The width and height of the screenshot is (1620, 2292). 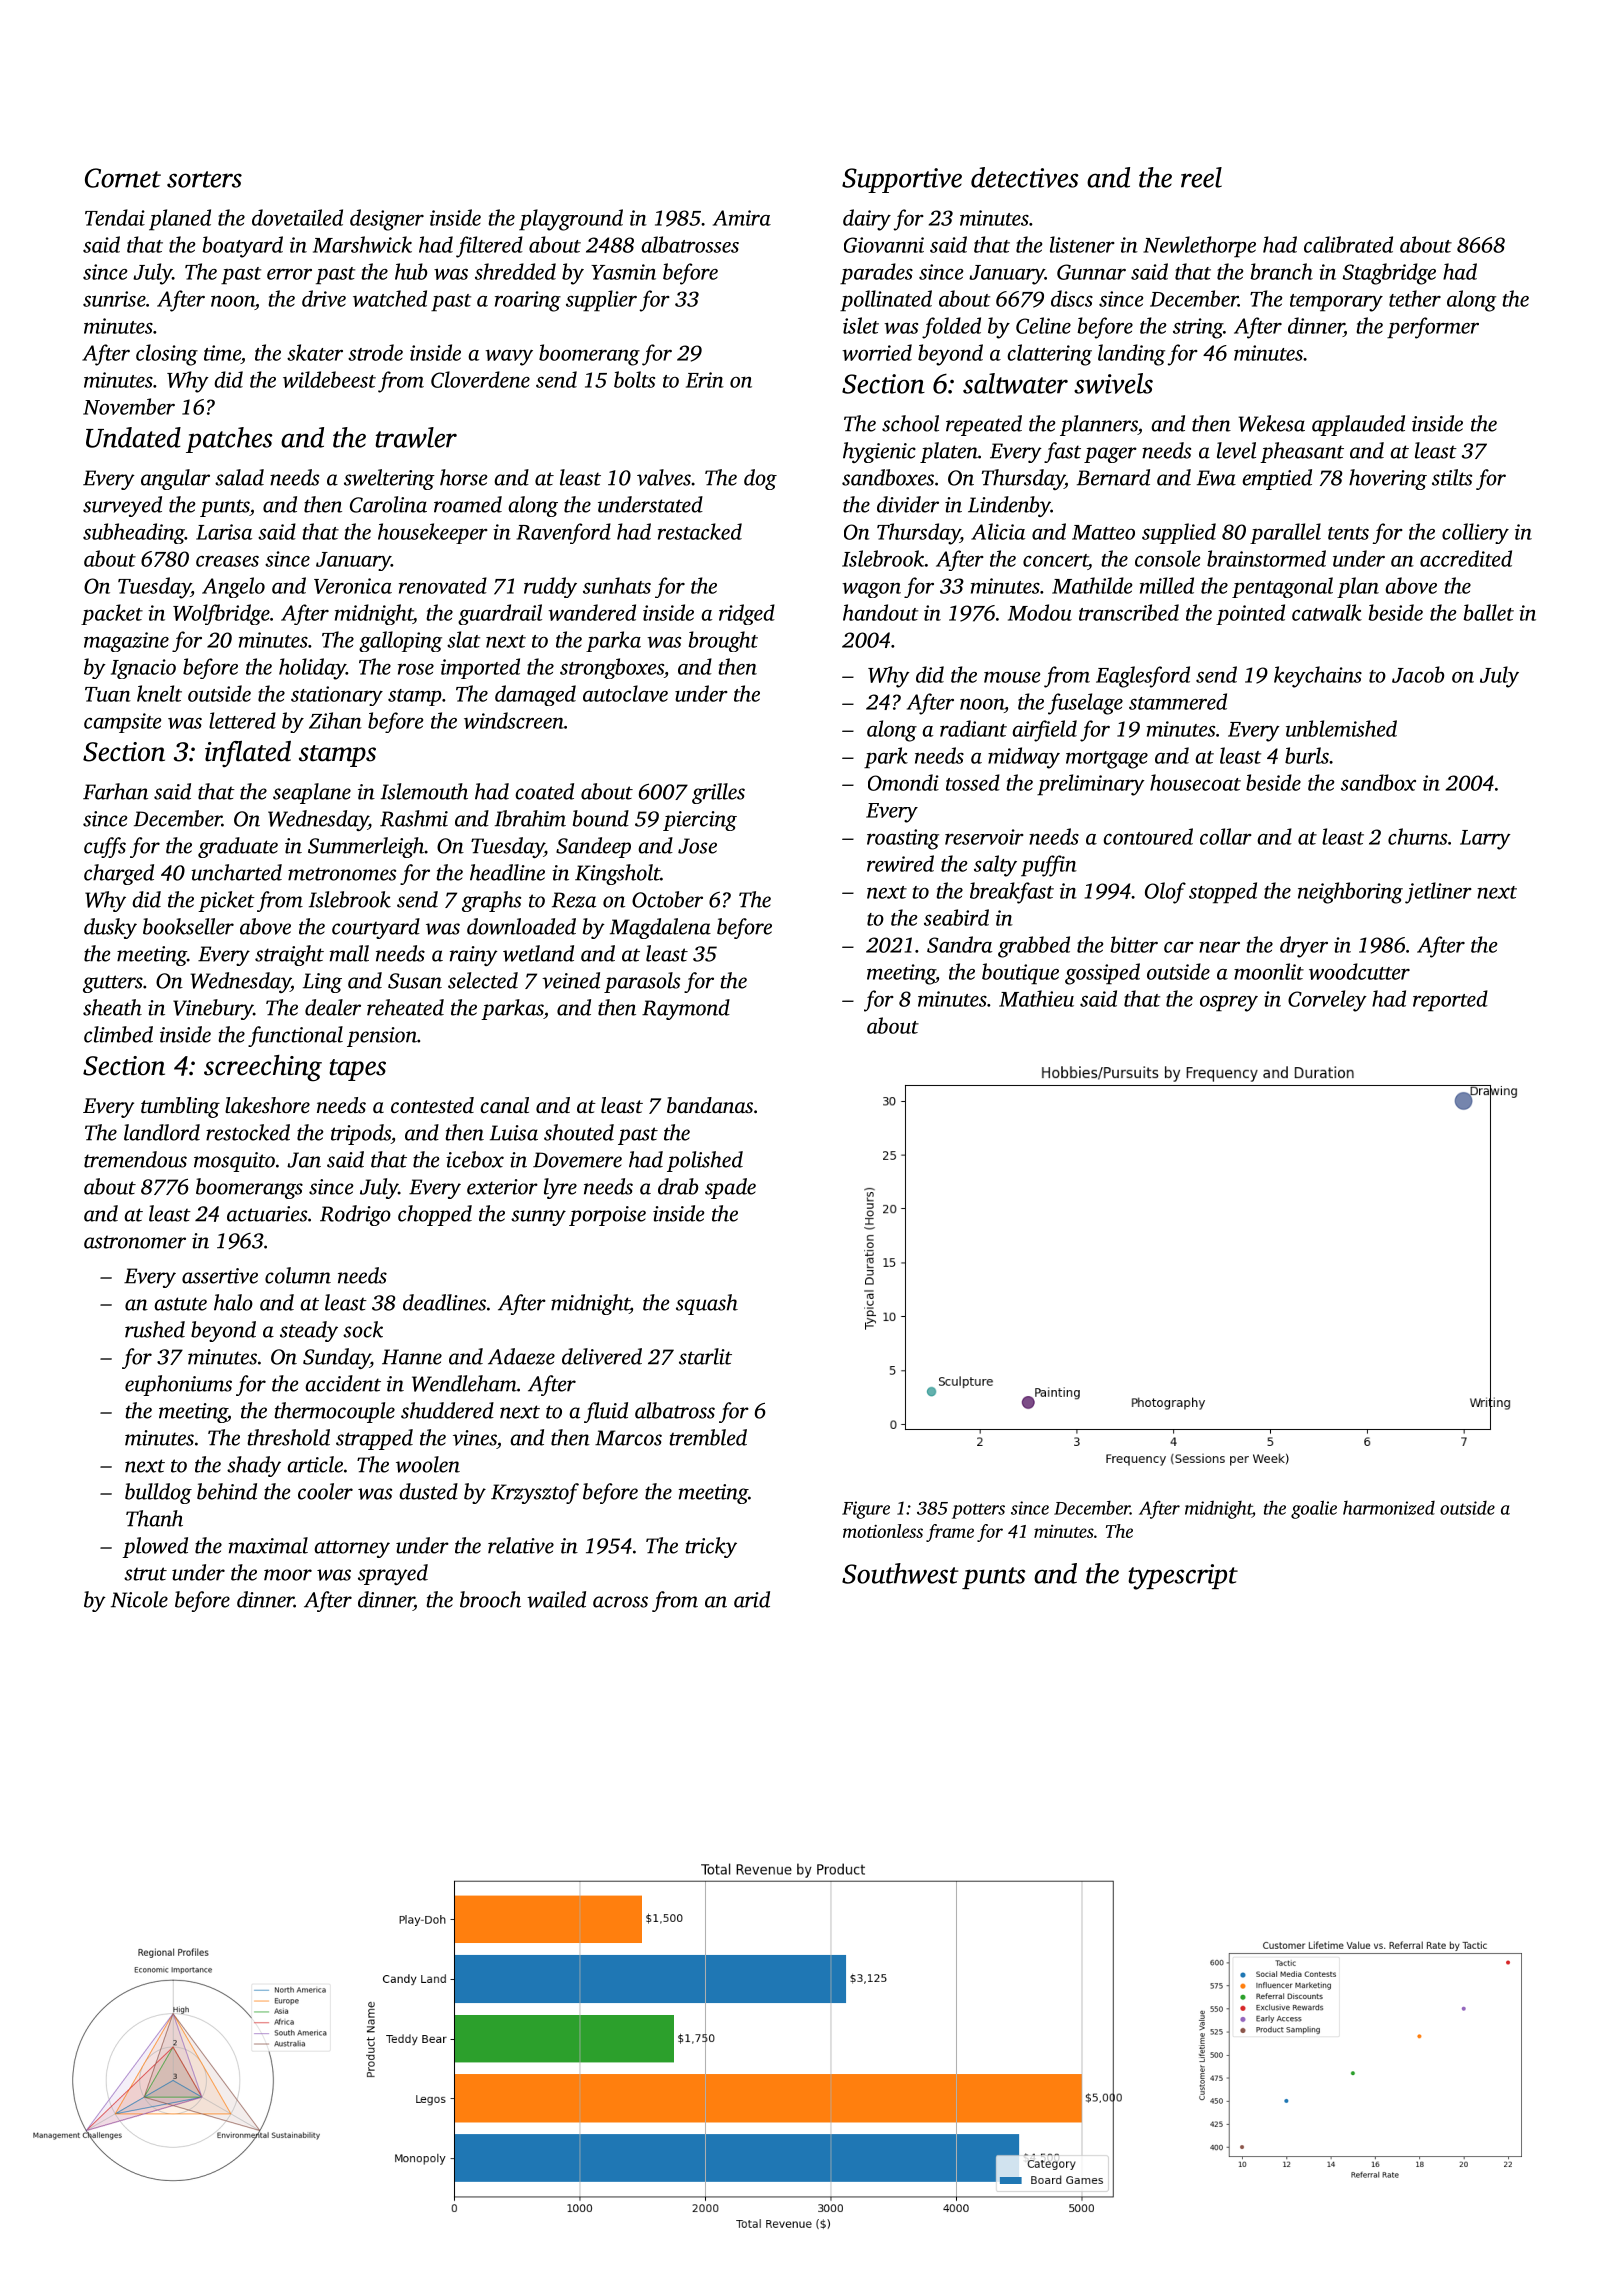 I want to click on valves, so click(x=664, y=477).
